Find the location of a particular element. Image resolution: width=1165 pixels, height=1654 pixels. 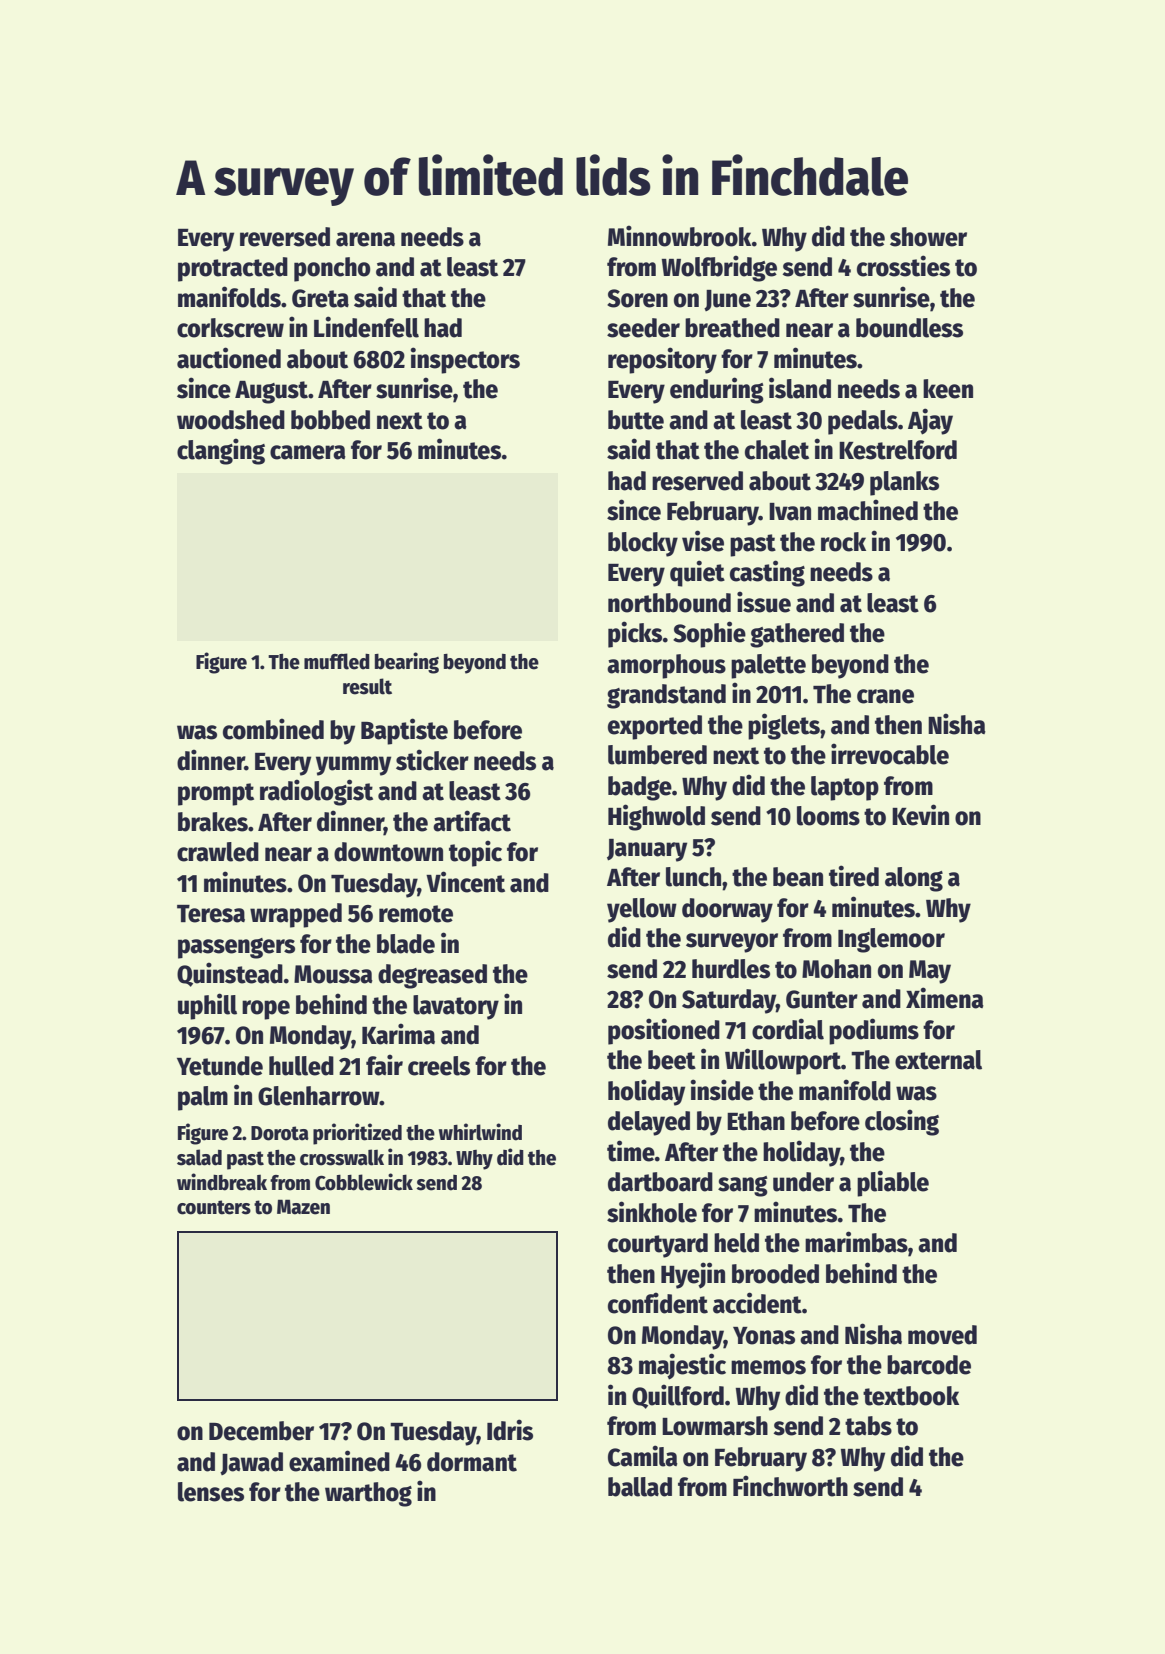

corkscrew is located at coordinates (230, 328).
